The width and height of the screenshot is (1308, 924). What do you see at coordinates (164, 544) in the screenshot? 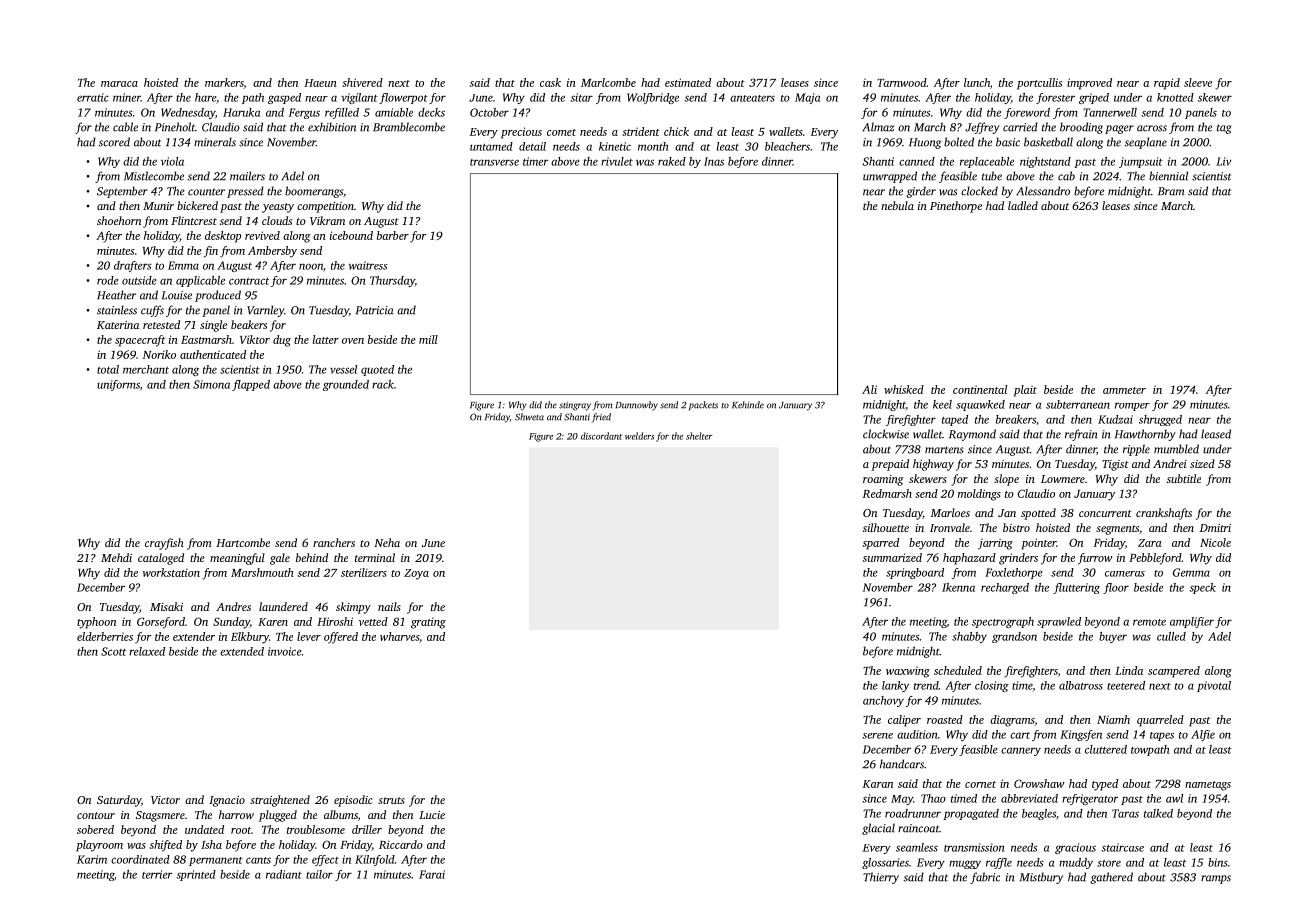
I see `crayfish` at bounding box center [164, 544].
